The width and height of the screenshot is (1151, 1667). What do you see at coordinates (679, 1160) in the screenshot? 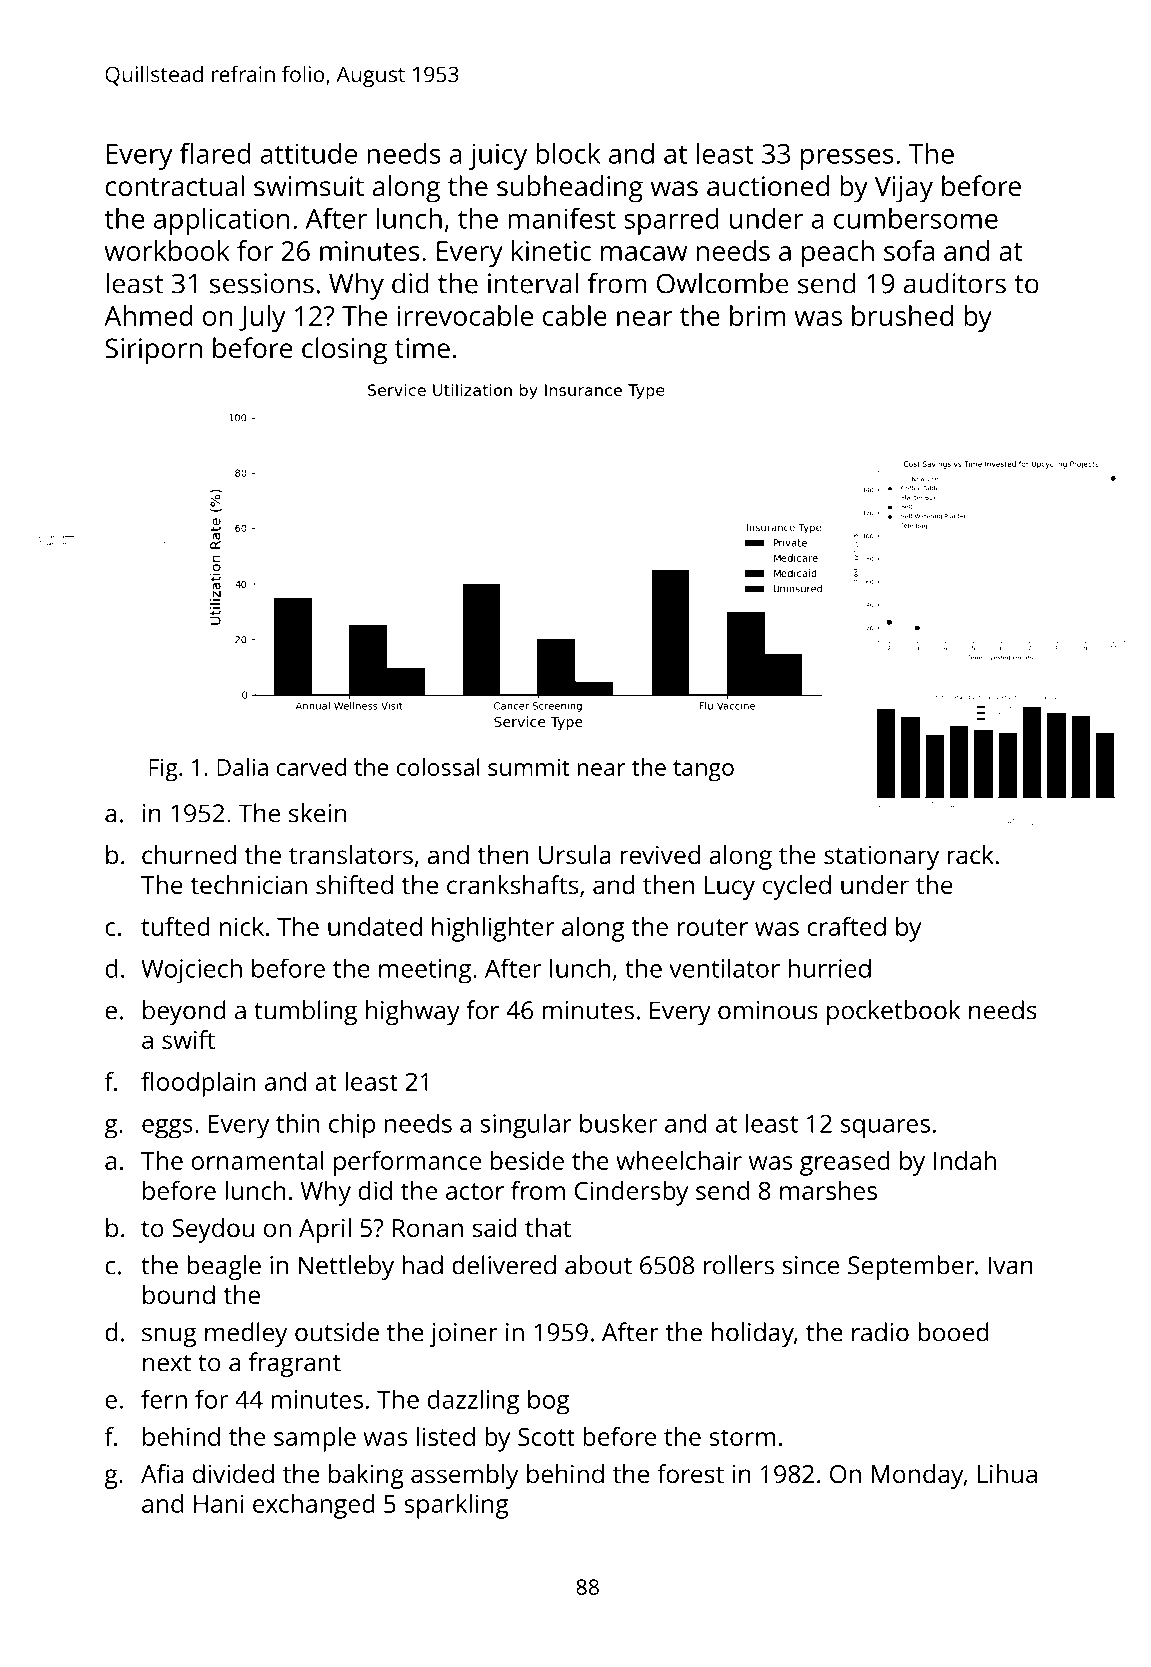
I see `wheelchair` at bounding box center [679, 1160].
